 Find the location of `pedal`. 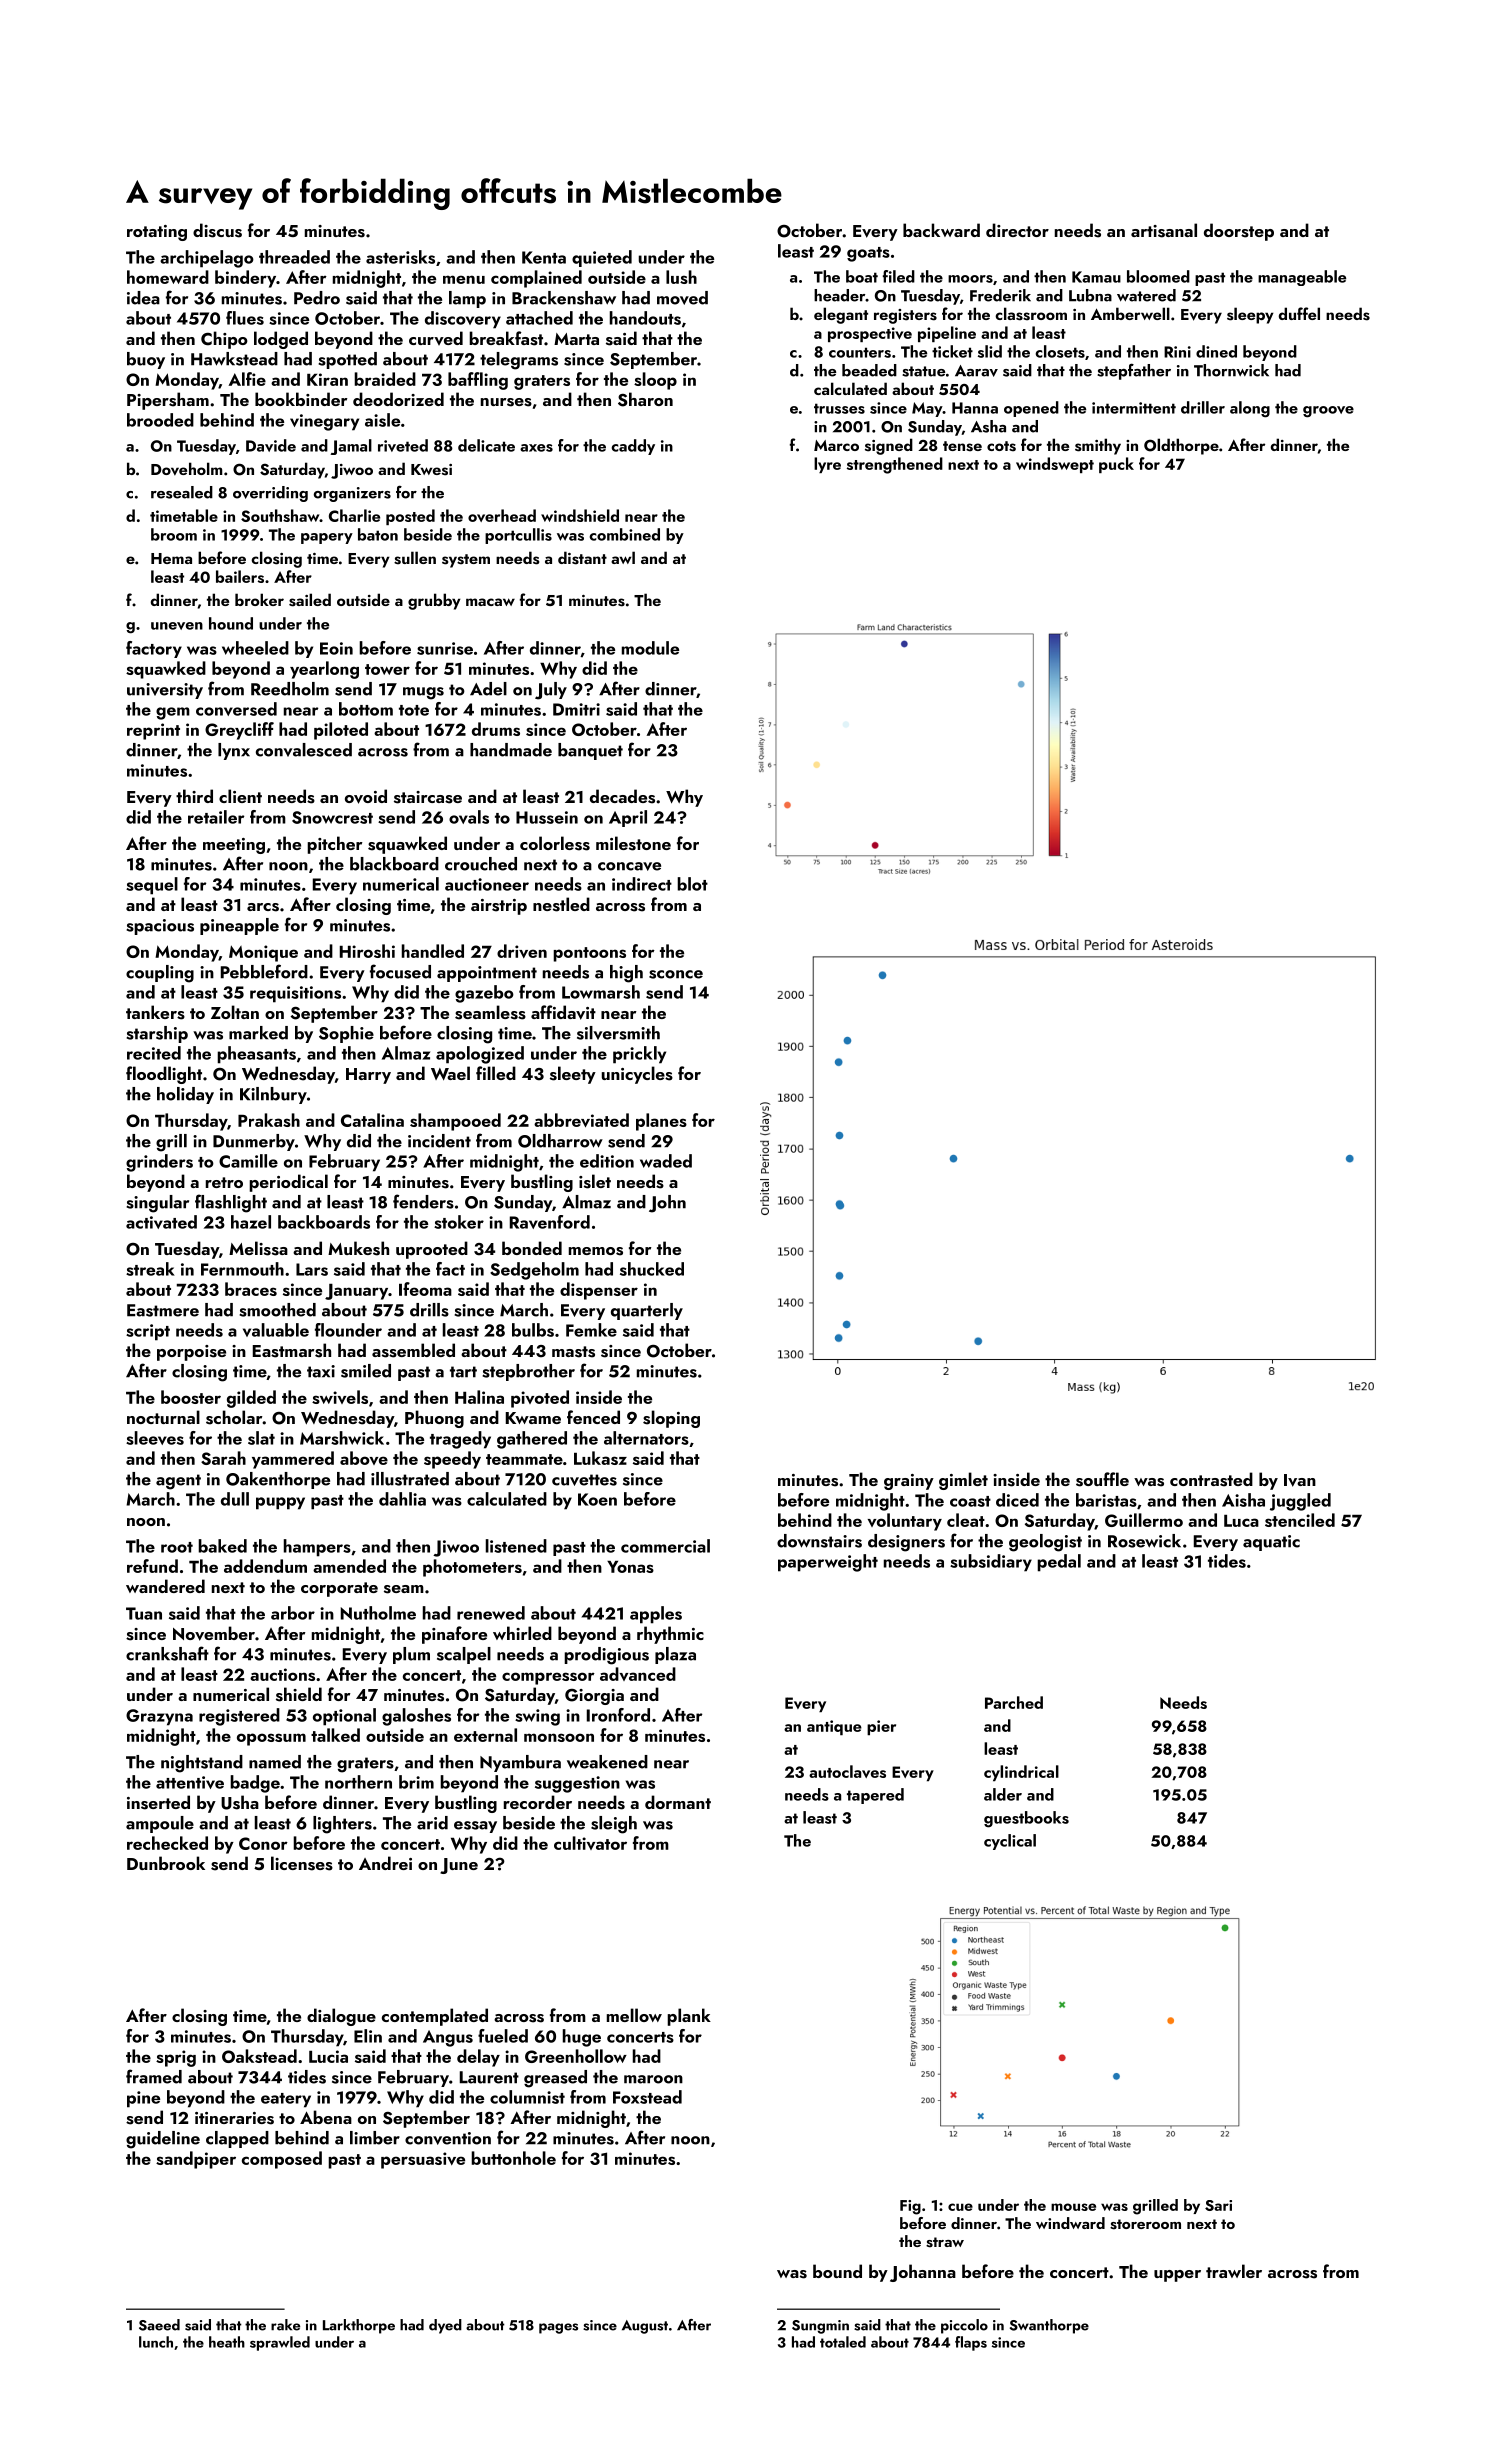

pedal is located at coordinates (1059, 1563).
